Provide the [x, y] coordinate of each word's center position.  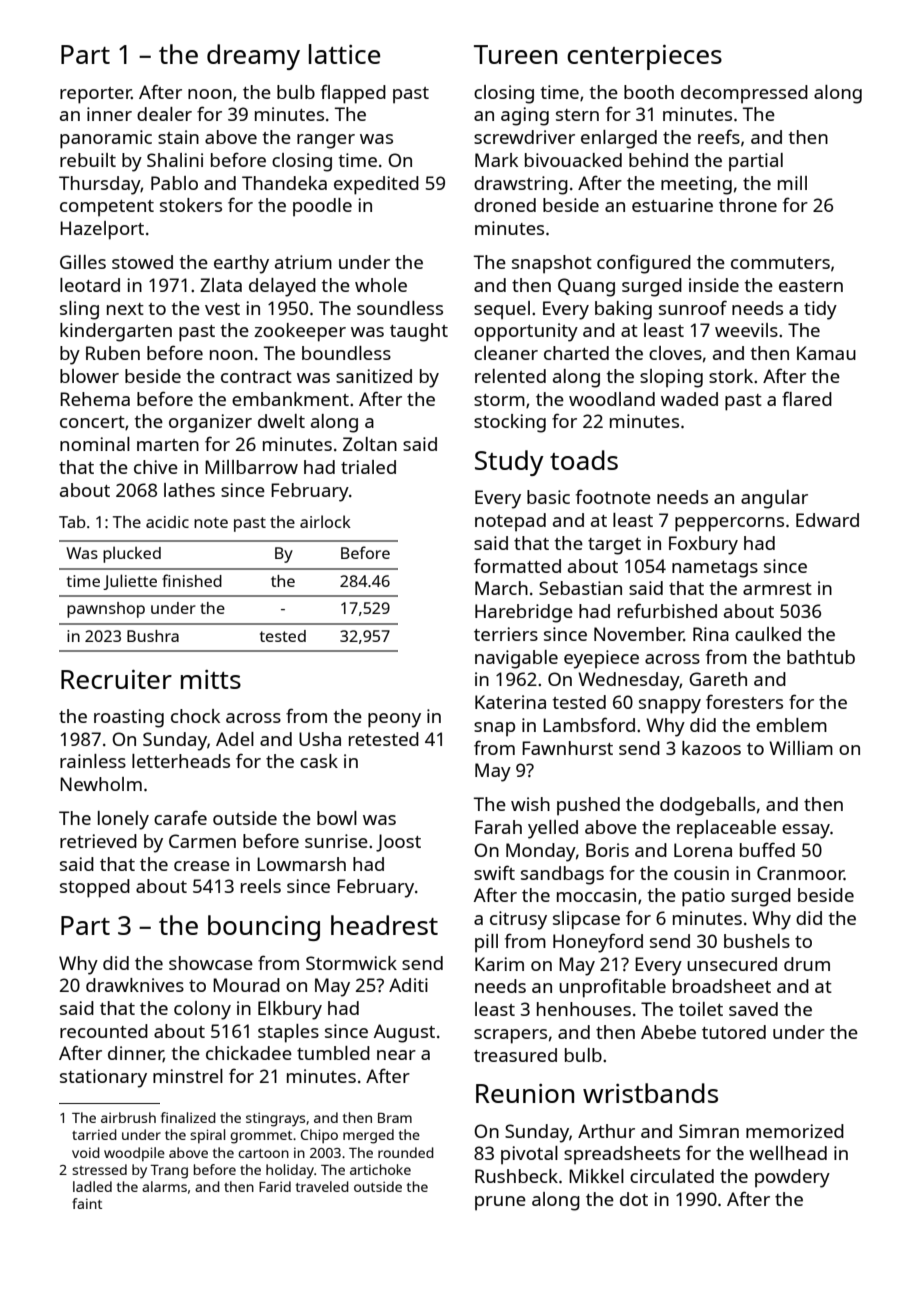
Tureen [515, 54]
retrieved [98, 841]
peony [394, 720]
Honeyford [598, 943]
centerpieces [644, 57]
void [86, 1152]
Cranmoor [800, 873]
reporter [95, 95]
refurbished [667, 610]
